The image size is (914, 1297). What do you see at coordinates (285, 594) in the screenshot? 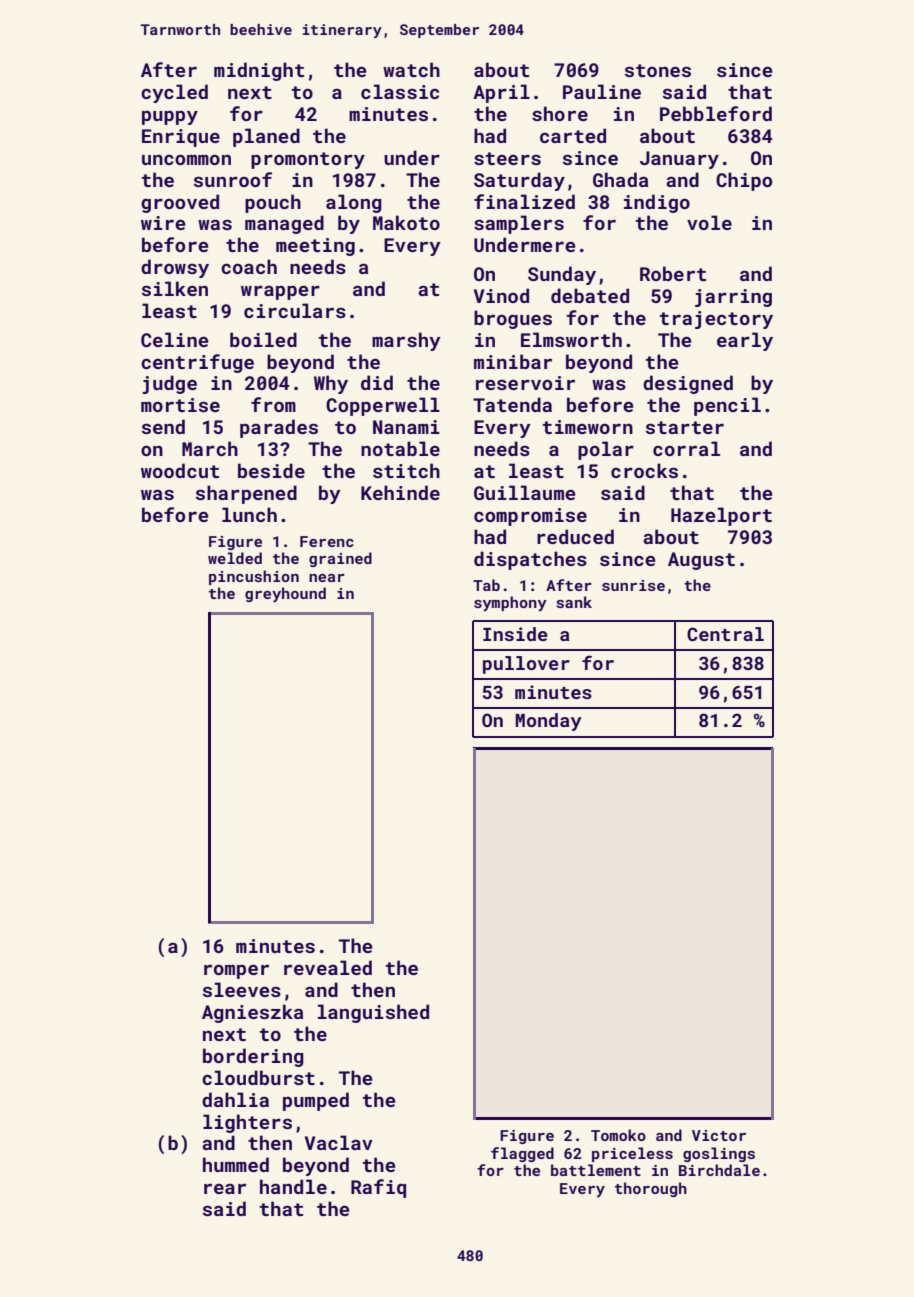
I see `greyhound` at bounding box center [285, 594].
